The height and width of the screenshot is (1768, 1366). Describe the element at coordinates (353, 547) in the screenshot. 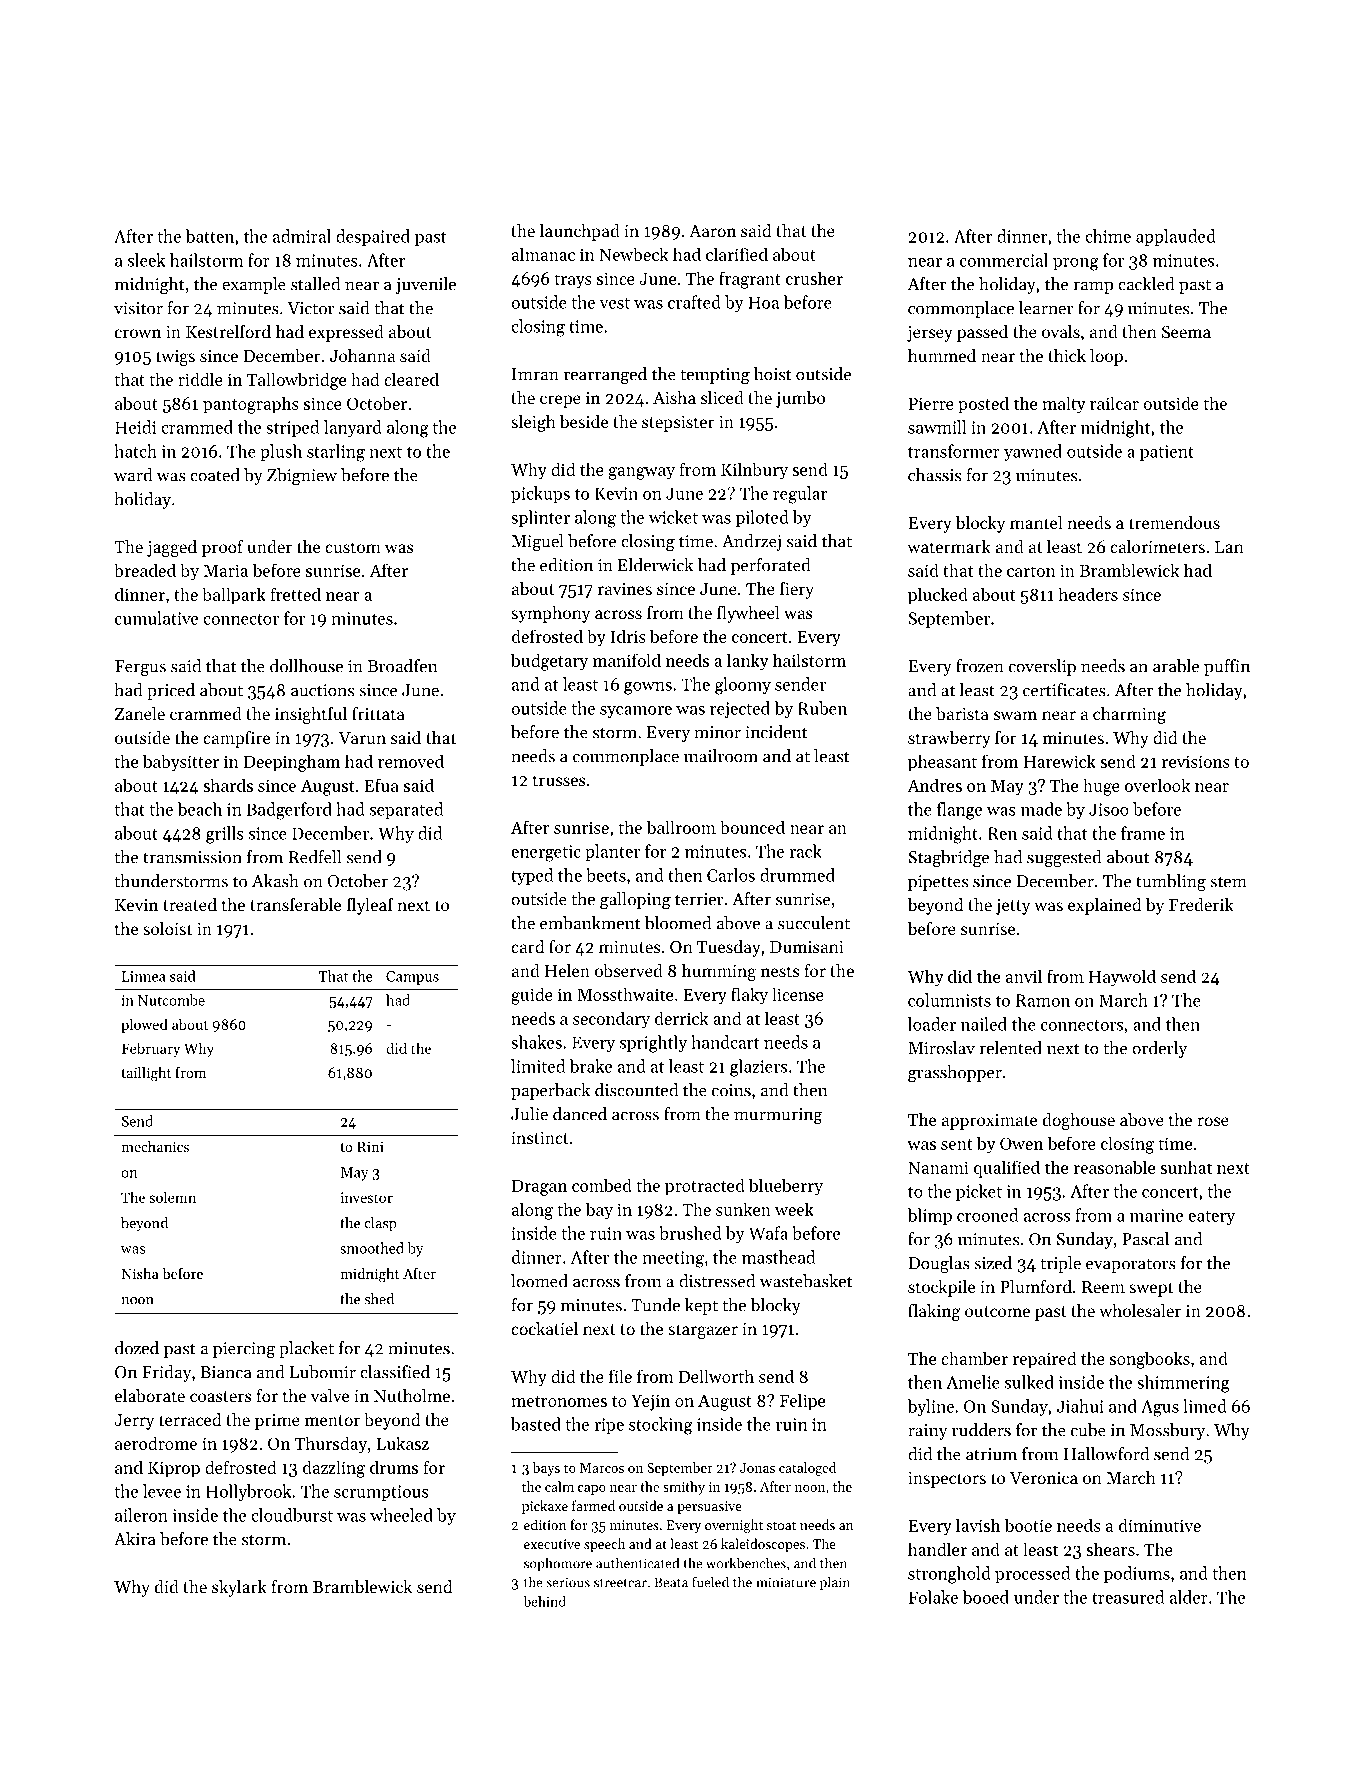

I see `custom` at that location.
